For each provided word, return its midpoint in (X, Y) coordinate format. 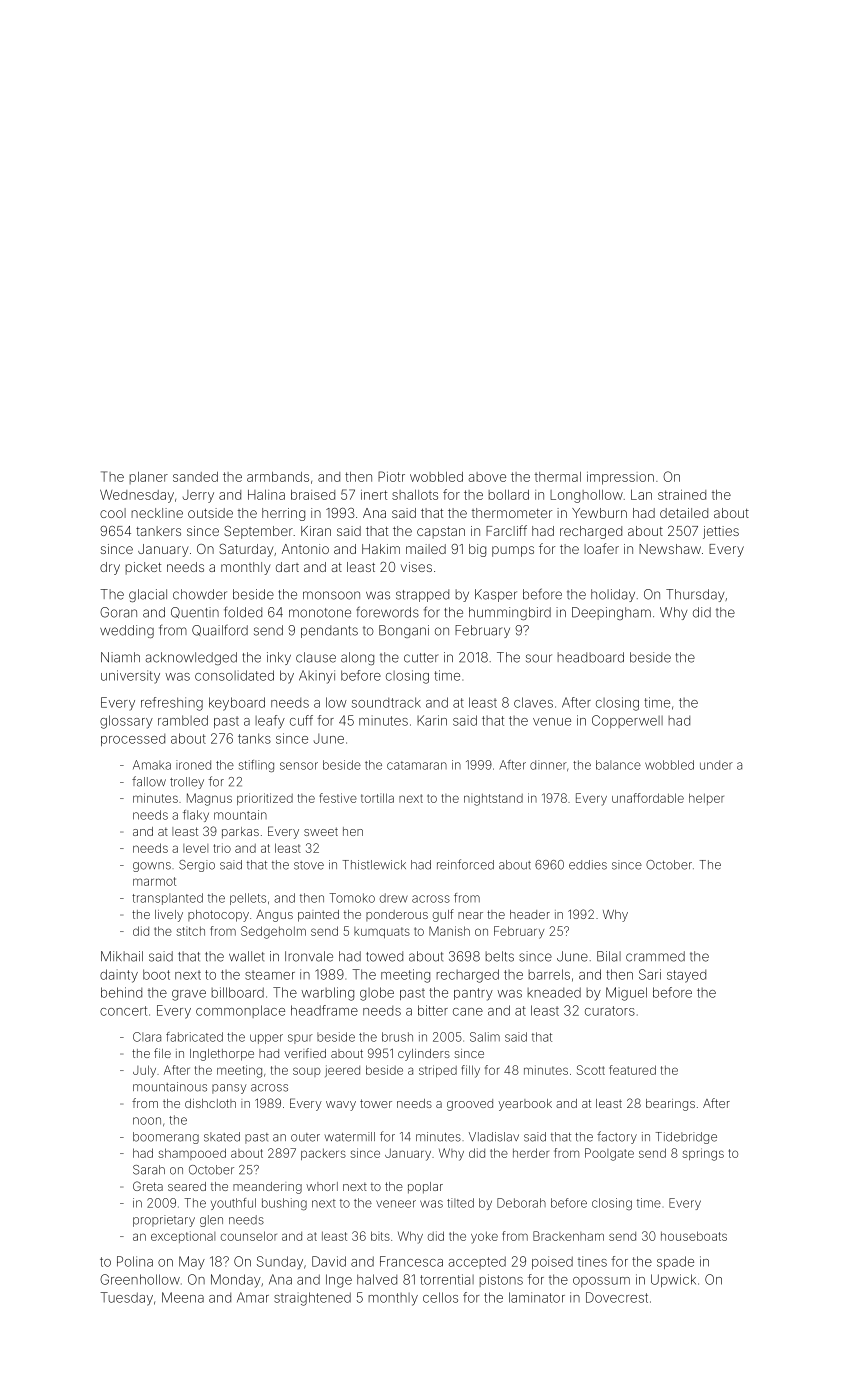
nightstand (493, 799)
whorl (322, 1186)
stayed (686, 976)
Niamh (120, 657)
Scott (591, 1070)
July (144, 1071)
